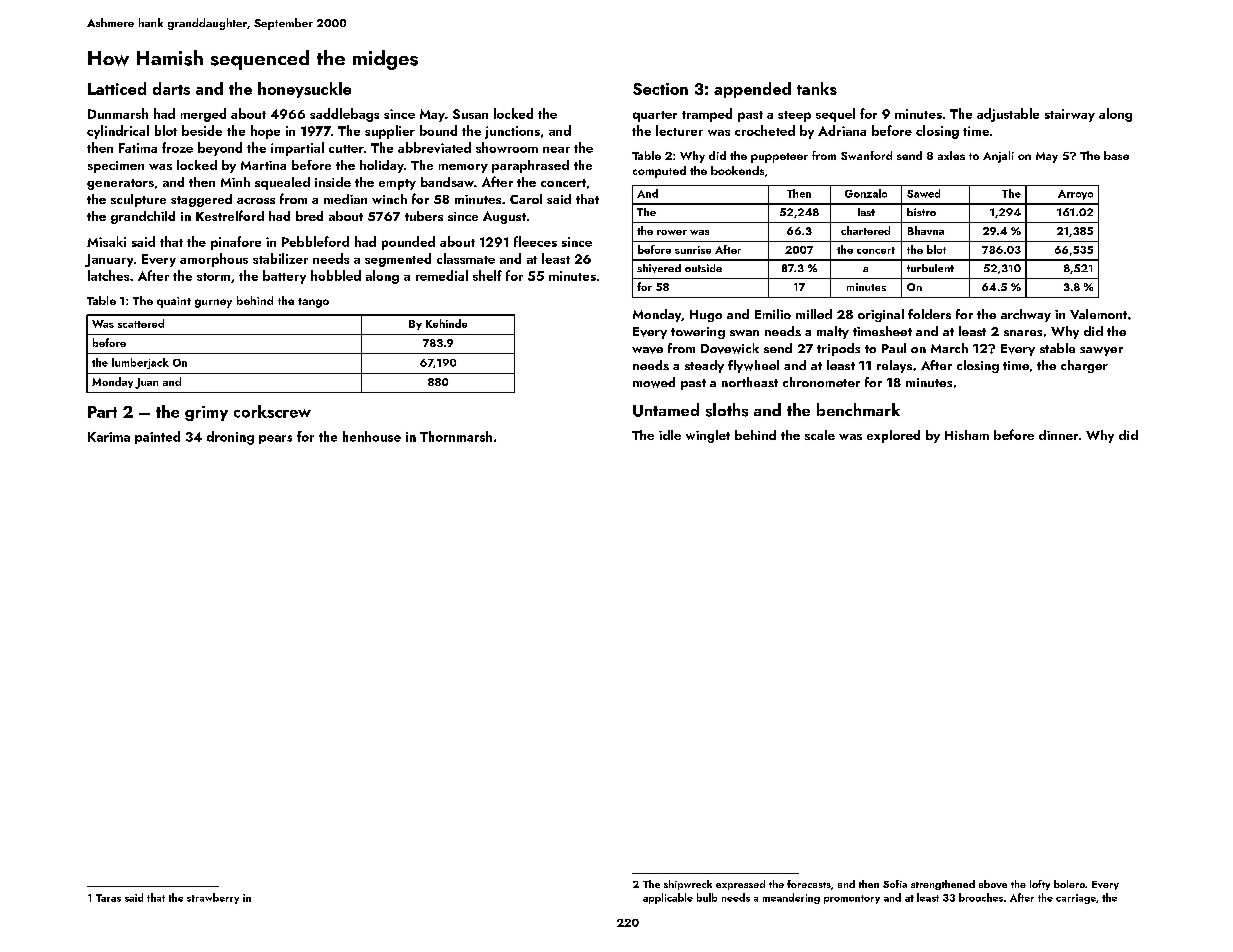 The height and width of the screenshot is (952, 1233). What do you see at coordinates (108, 898) in the screenshot?
I see `Taras` at bounding box center [108, 898].
